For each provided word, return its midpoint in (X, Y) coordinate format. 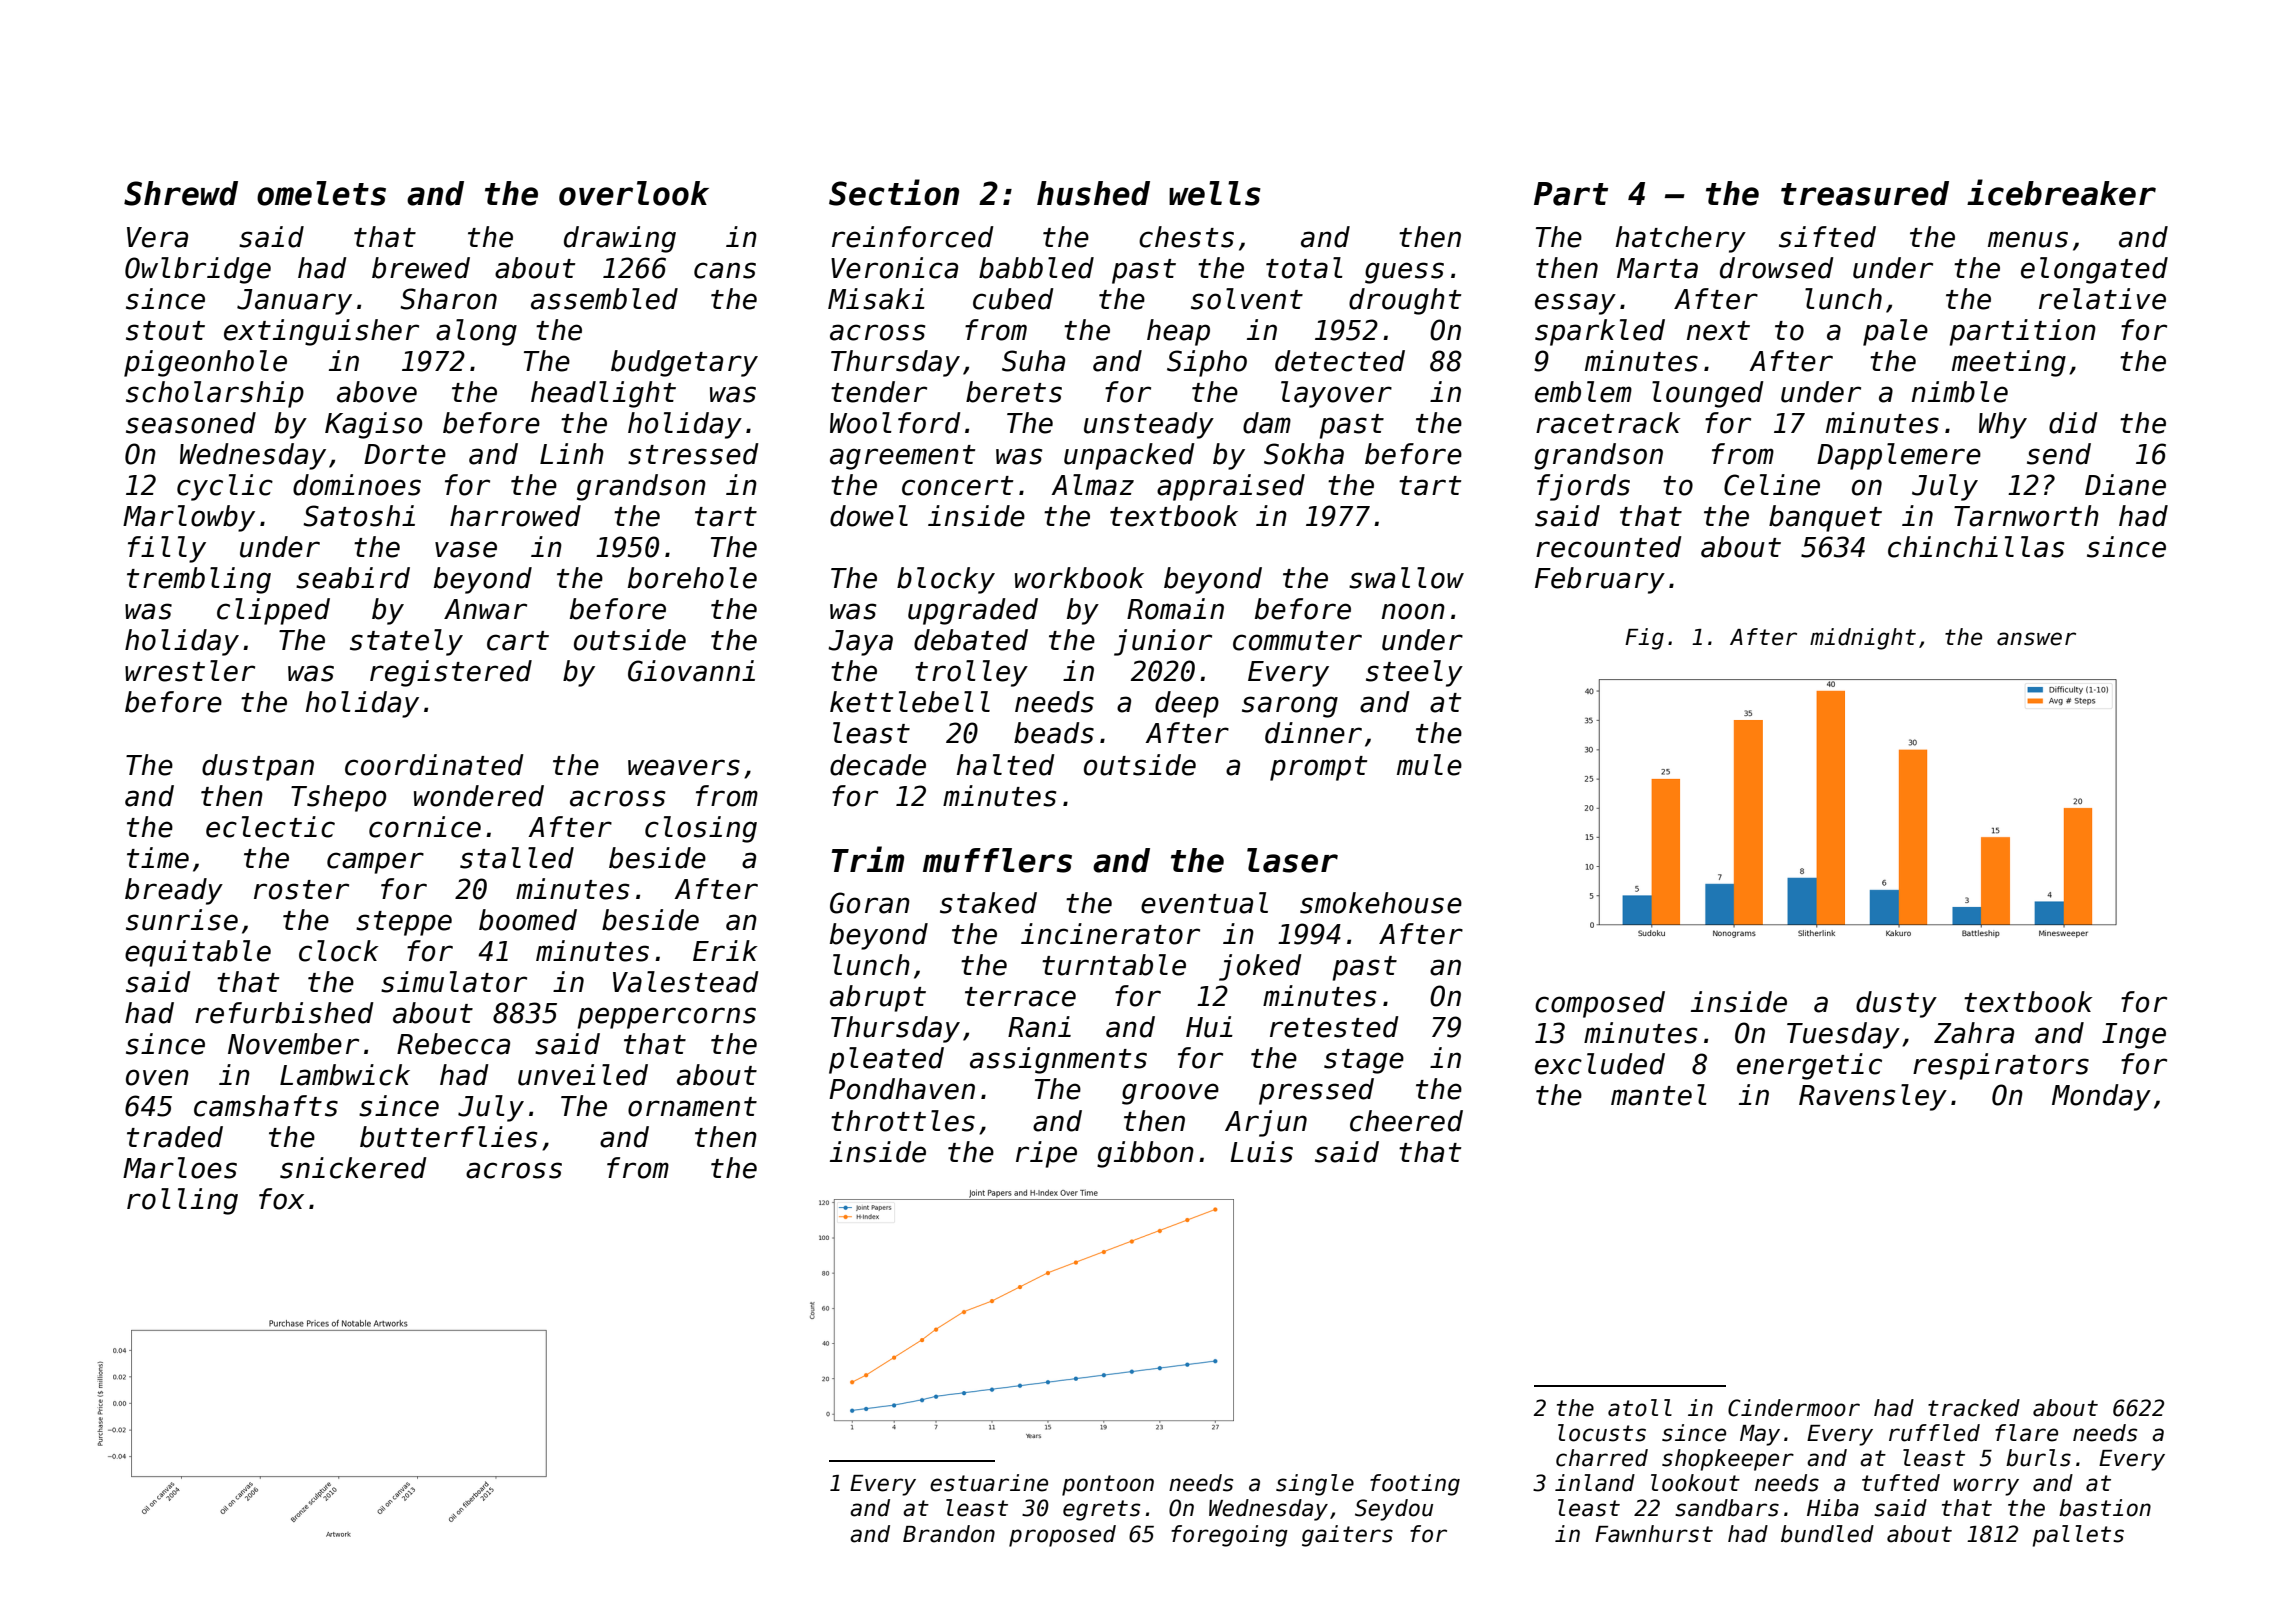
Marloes (180, 1168)
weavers (684, 767)
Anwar (485, 609)
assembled (604, 299)
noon (1413, 611)
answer (2036, 639)
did (2073, 423)
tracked (1974, 1408)
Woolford (895, 423)
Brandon (949, 1534)
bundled (1827, 1534)
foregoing (1229, 1536)
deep (1187, 704)
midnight (1863, 639)
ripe (1046, 1154)
